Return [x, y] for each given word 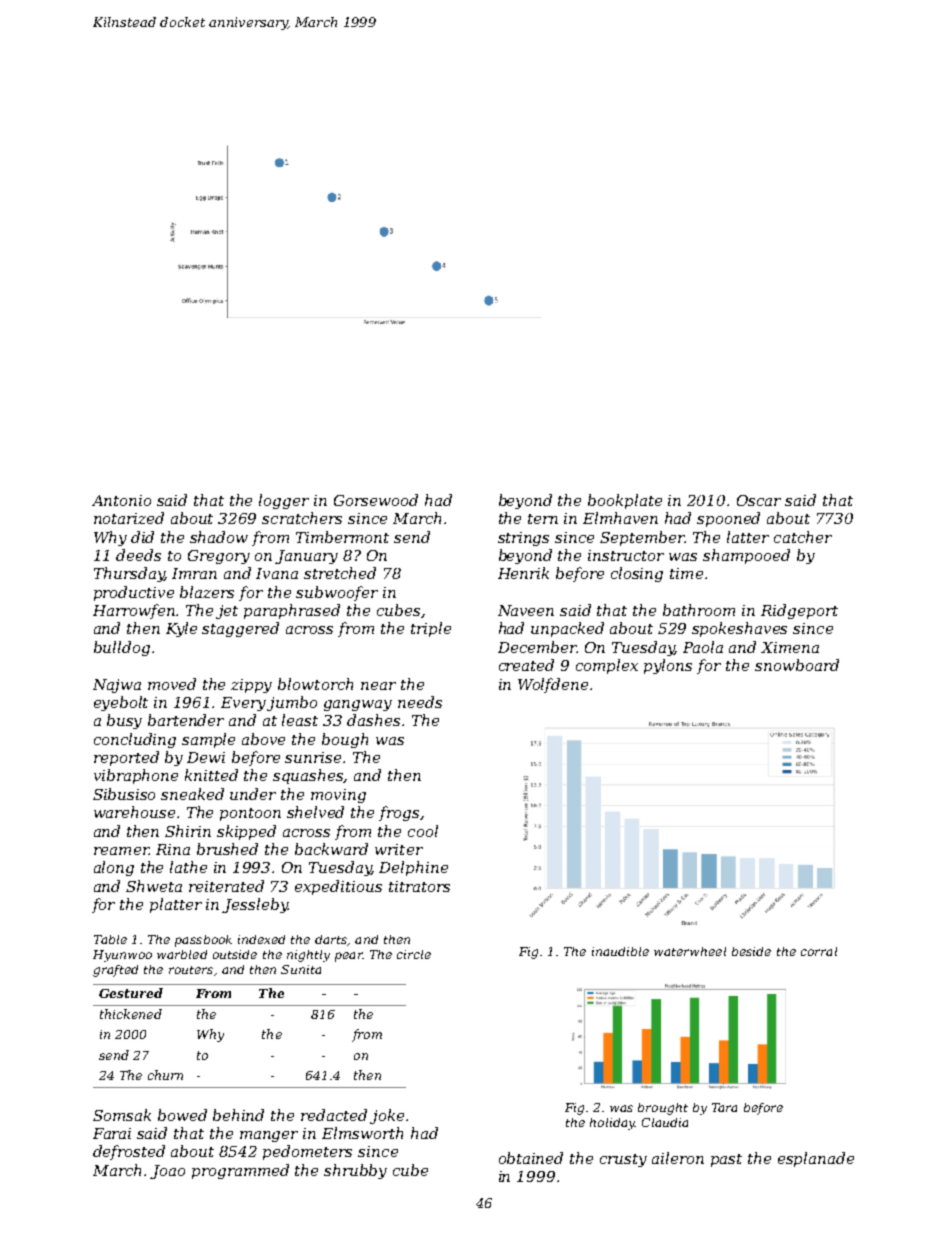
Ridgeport [799, 611]
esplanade [816, 1159]
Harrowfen [135, 611]
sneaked [192, 794]
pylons [668, 666]
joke [387, 1116]
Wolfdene [553, 685]
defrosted [129, 1152]
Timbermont [342, 537]
